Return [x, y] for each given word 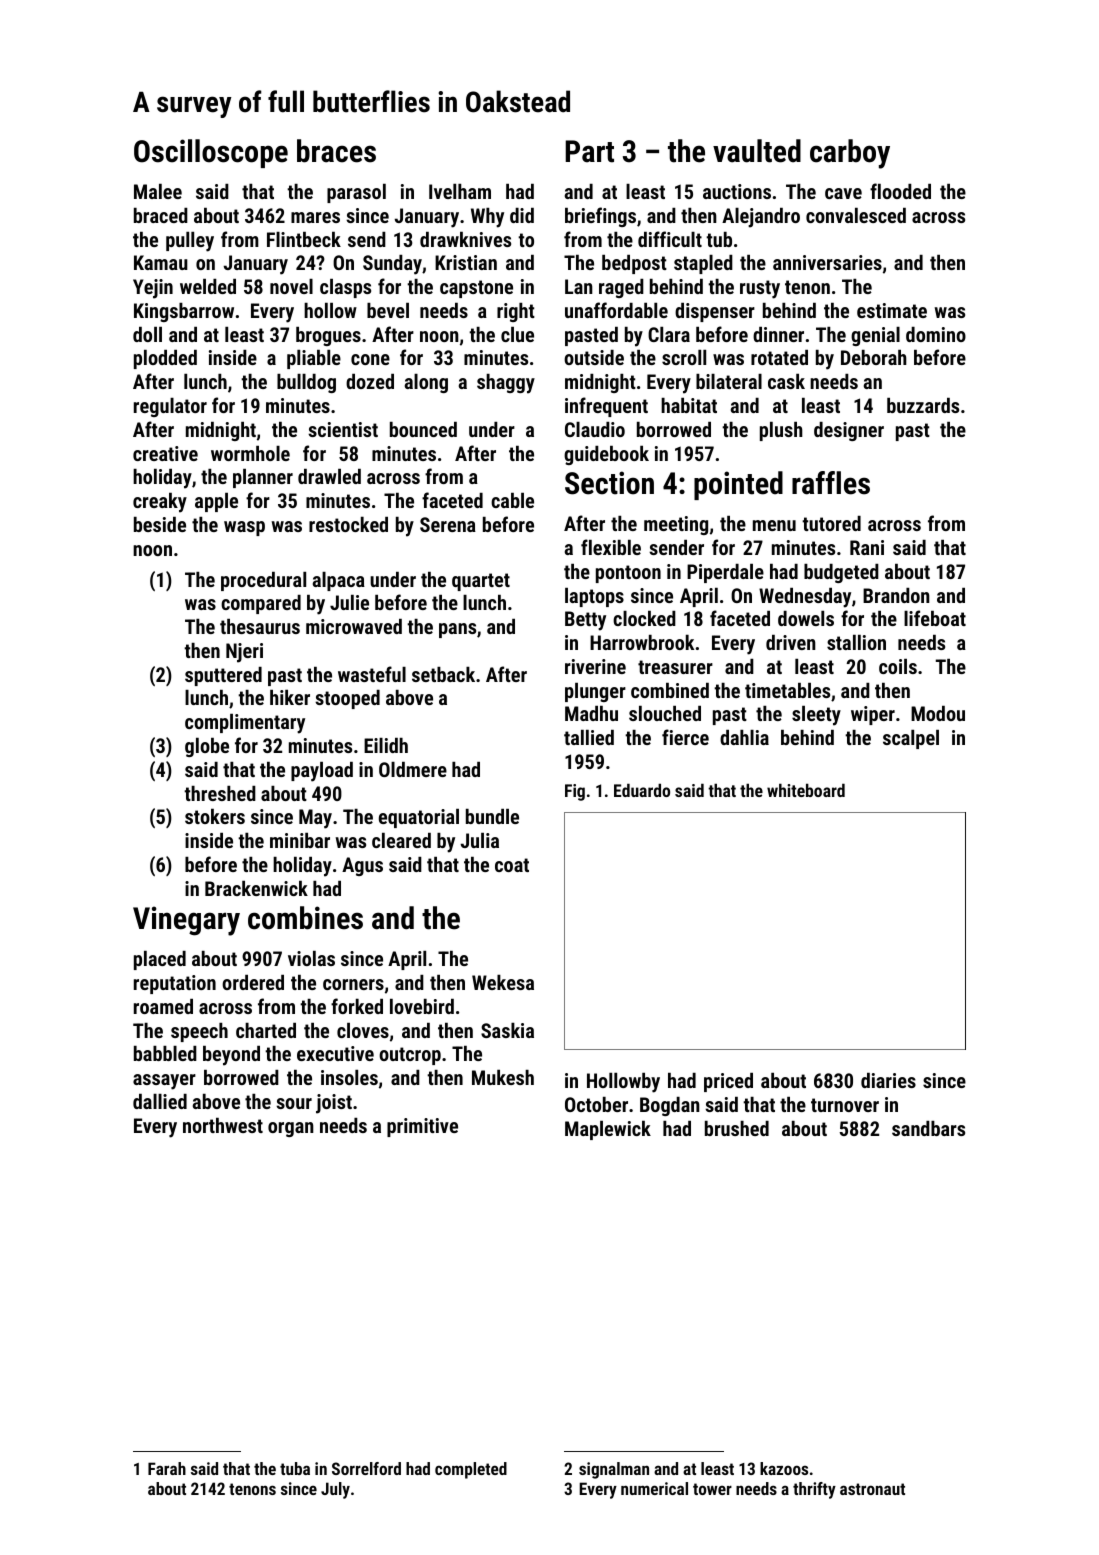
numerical [654, 1488]
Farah [167, 1468]
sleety [816, 716]
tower [712, 1489]
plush [781, 431]
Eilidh [386, 745]
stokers [215, 816]
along [426, 383]
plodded [165, 359]
